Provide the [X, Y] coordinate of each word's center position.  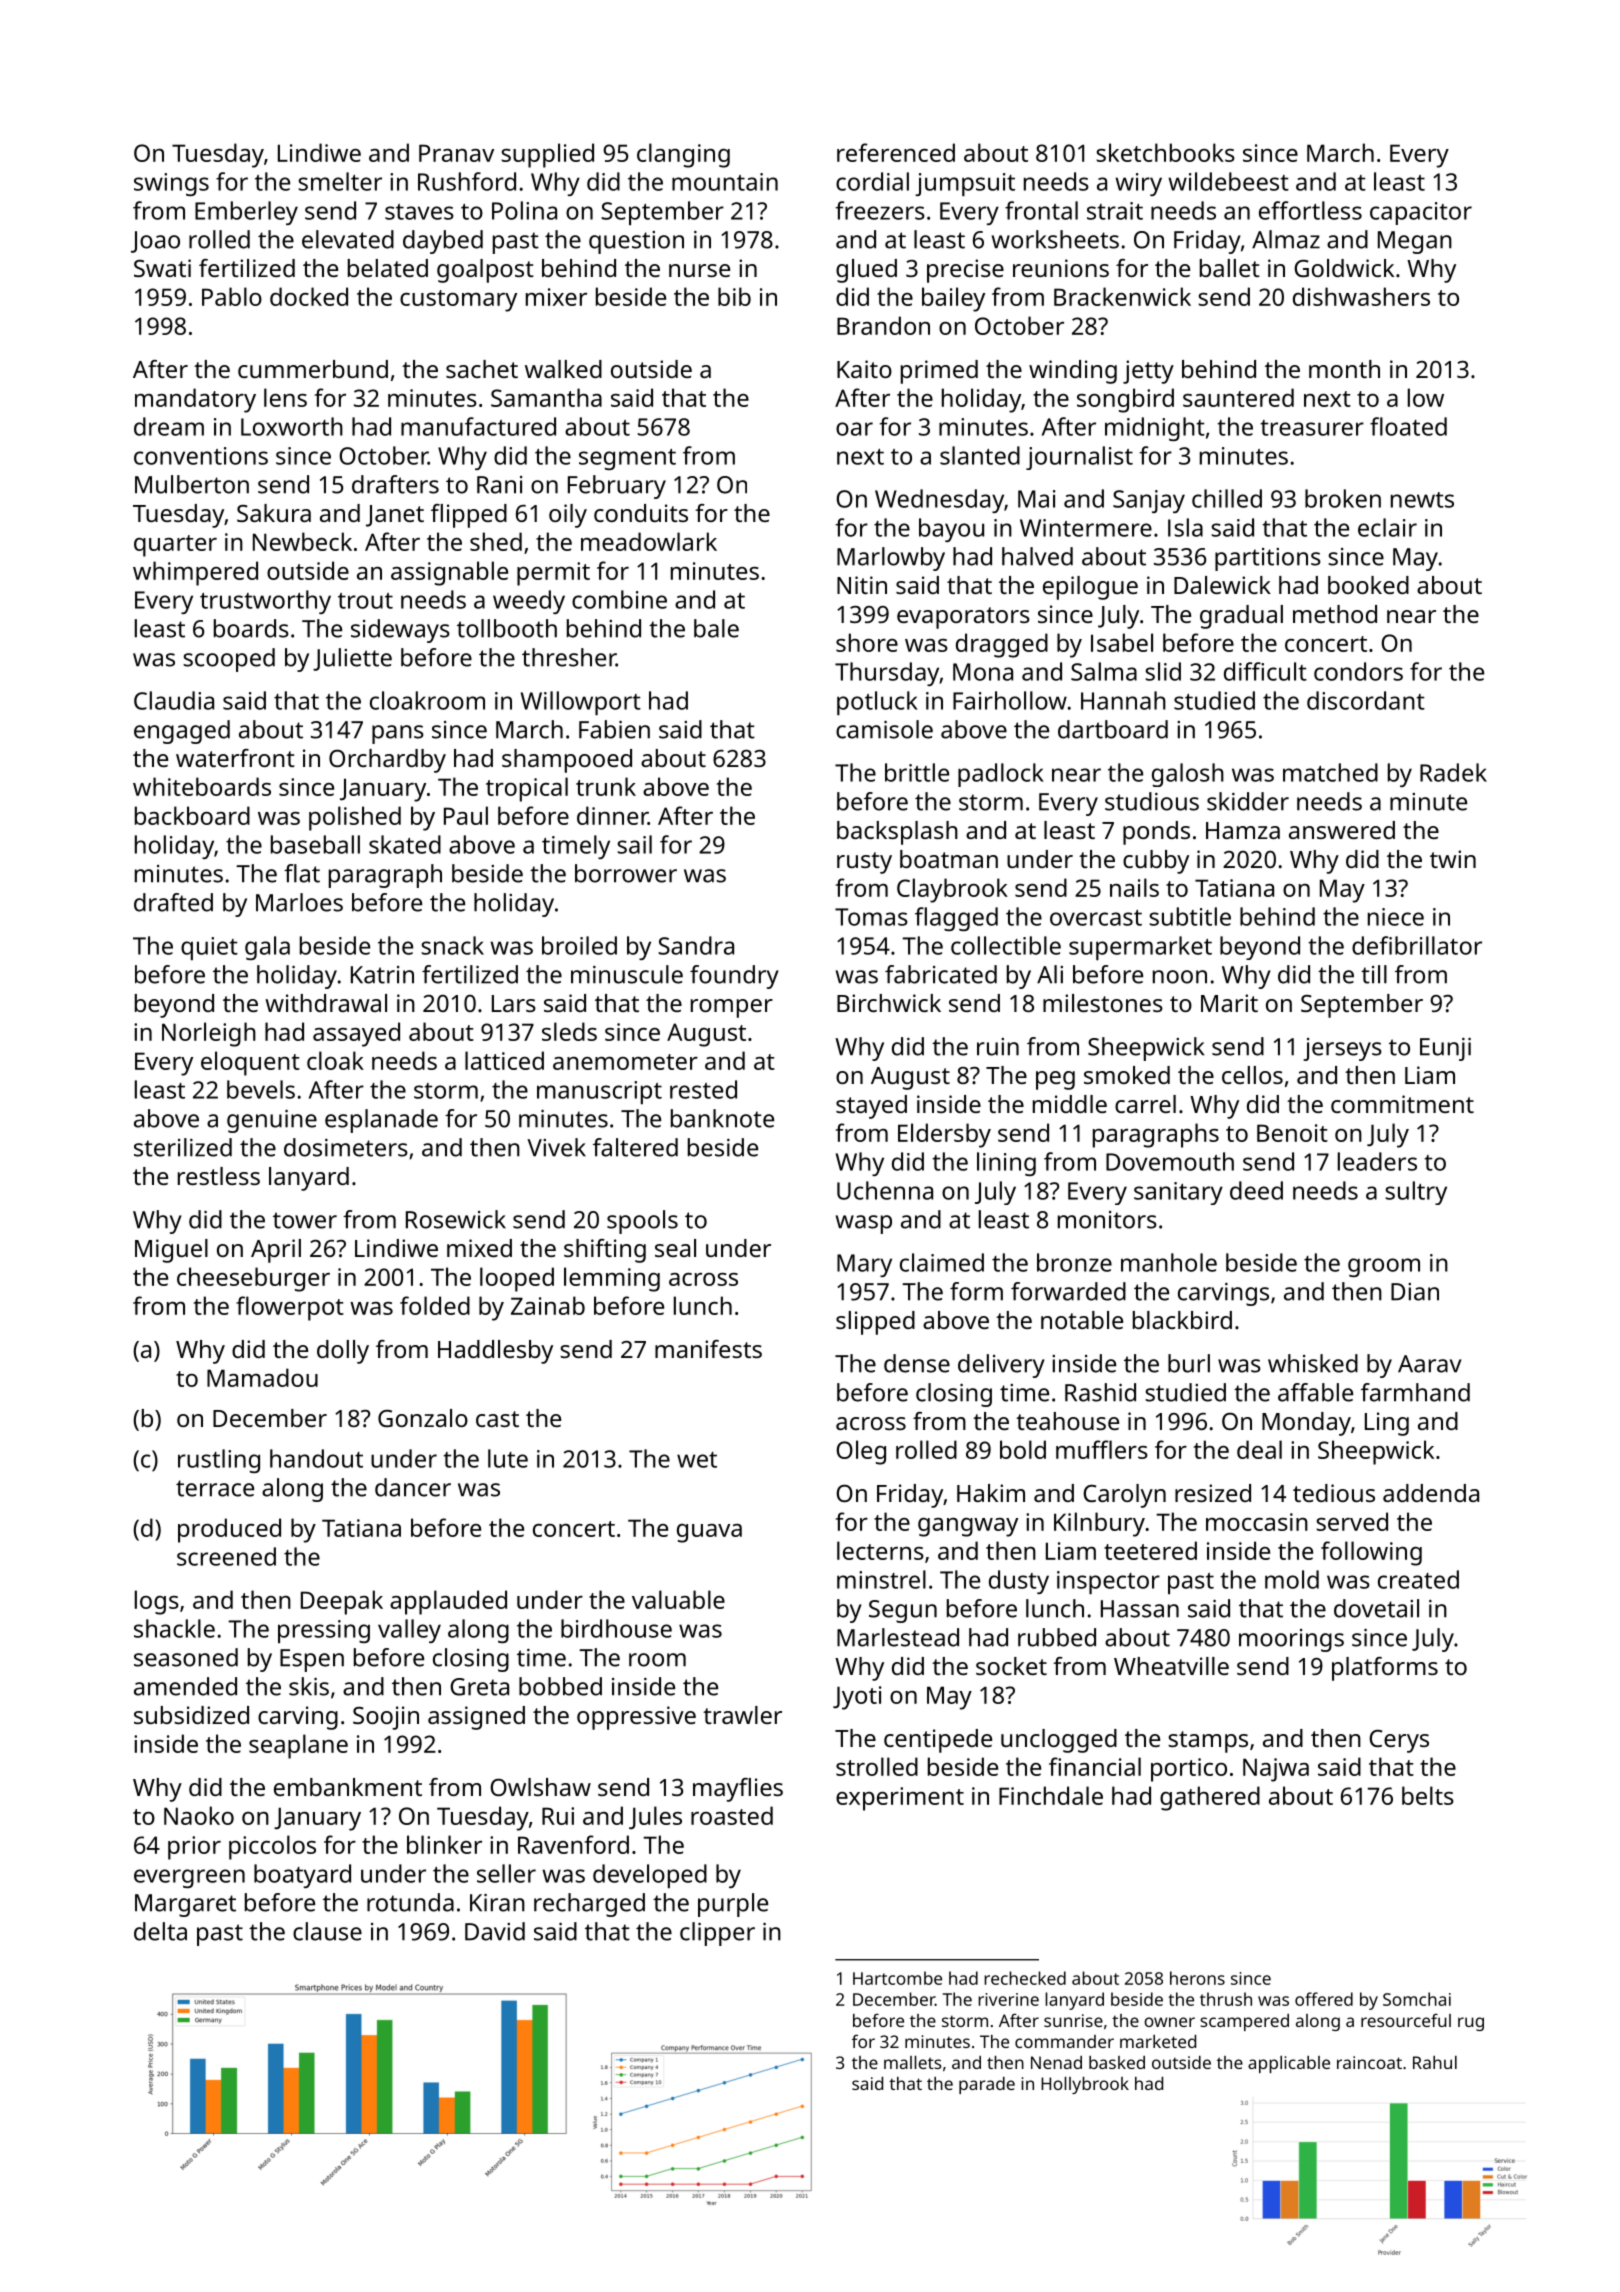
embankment [348, 1787]
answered [1342, 830]
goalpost [485, 271]
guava [709, 1533]
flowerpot [290, 1308]
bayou [951, 530]
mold [1292, 1579]
